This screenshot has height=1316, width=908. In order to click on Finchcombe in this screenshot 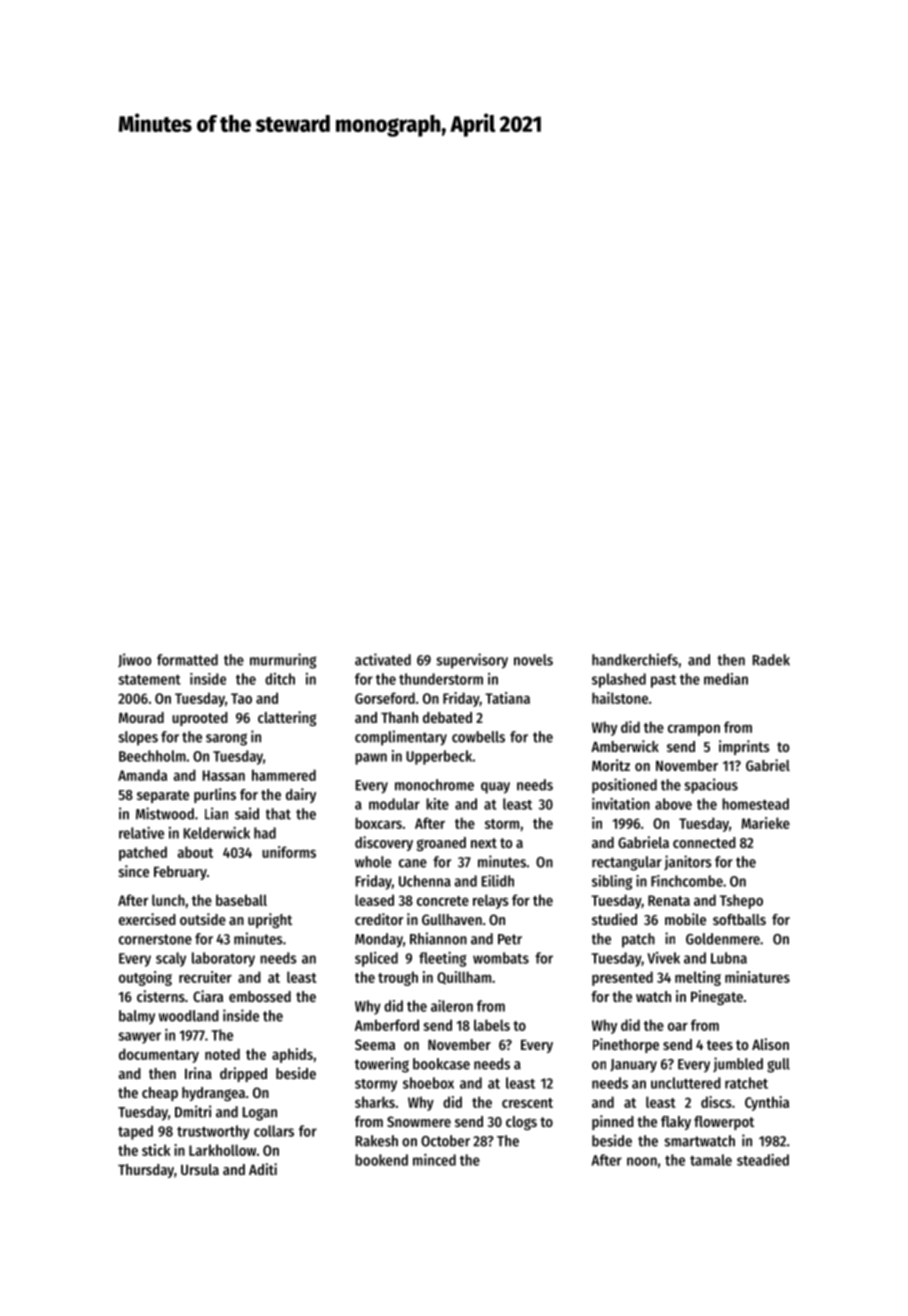, I will do `click(687, 881)`.
